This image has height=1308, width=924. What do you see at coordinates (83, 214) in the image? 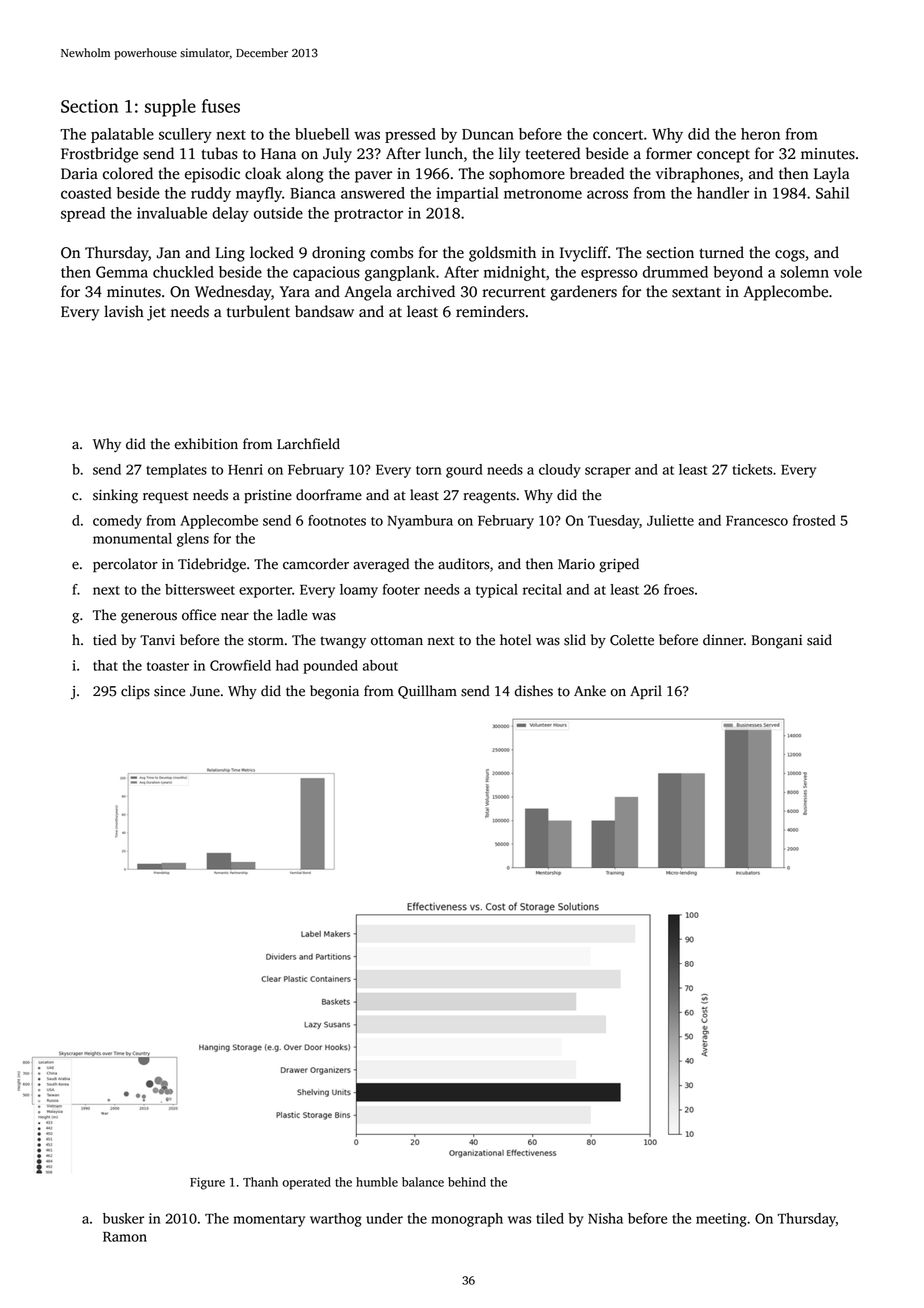
I see `spread` at bounding box center [83, 214].
